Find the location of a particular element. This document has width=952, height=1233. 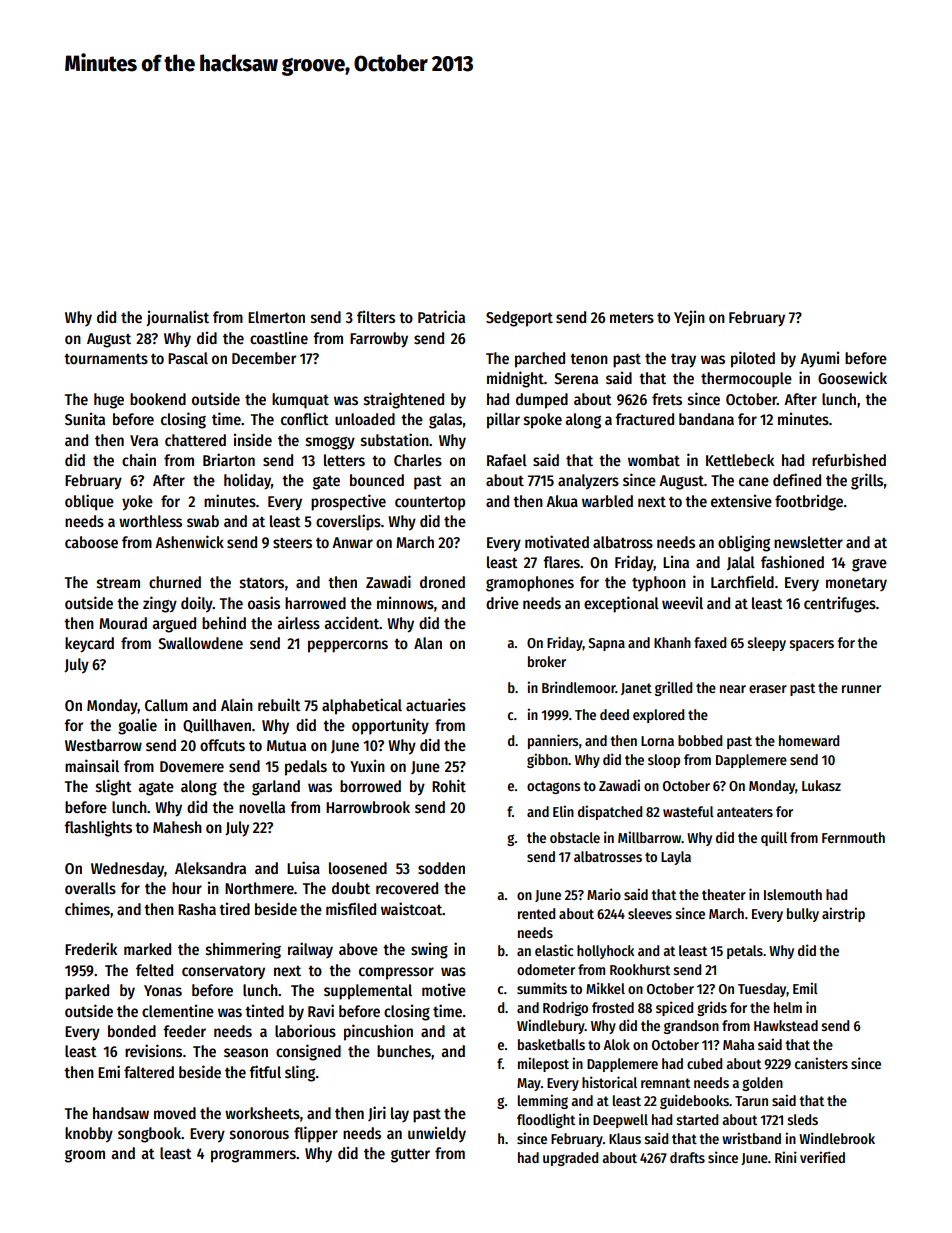

parked is located at coordinates (87, 992).
